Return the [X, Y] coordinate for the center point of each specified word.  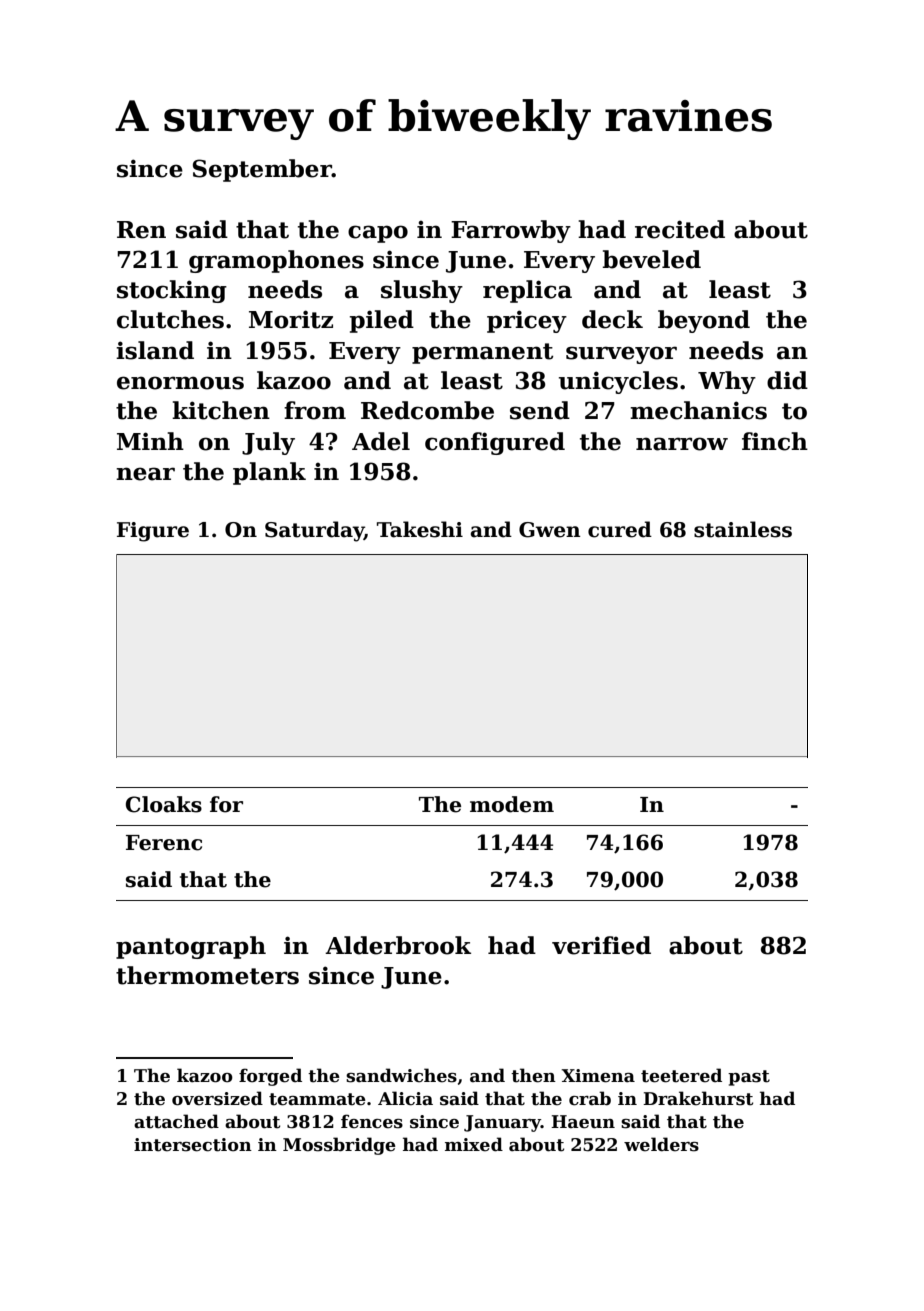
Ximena [598, 1076]
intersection [193, 1145]
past [749, 1078]
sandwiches [401, 1075]
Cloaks [164, 804]
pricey [527, 321]
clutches [170, 319]
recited [680, 229]
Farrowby [511, 231]
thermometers [207, 975]
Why [727, 382]
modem [512, 804]
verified [601, 945]
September [262, 170]
